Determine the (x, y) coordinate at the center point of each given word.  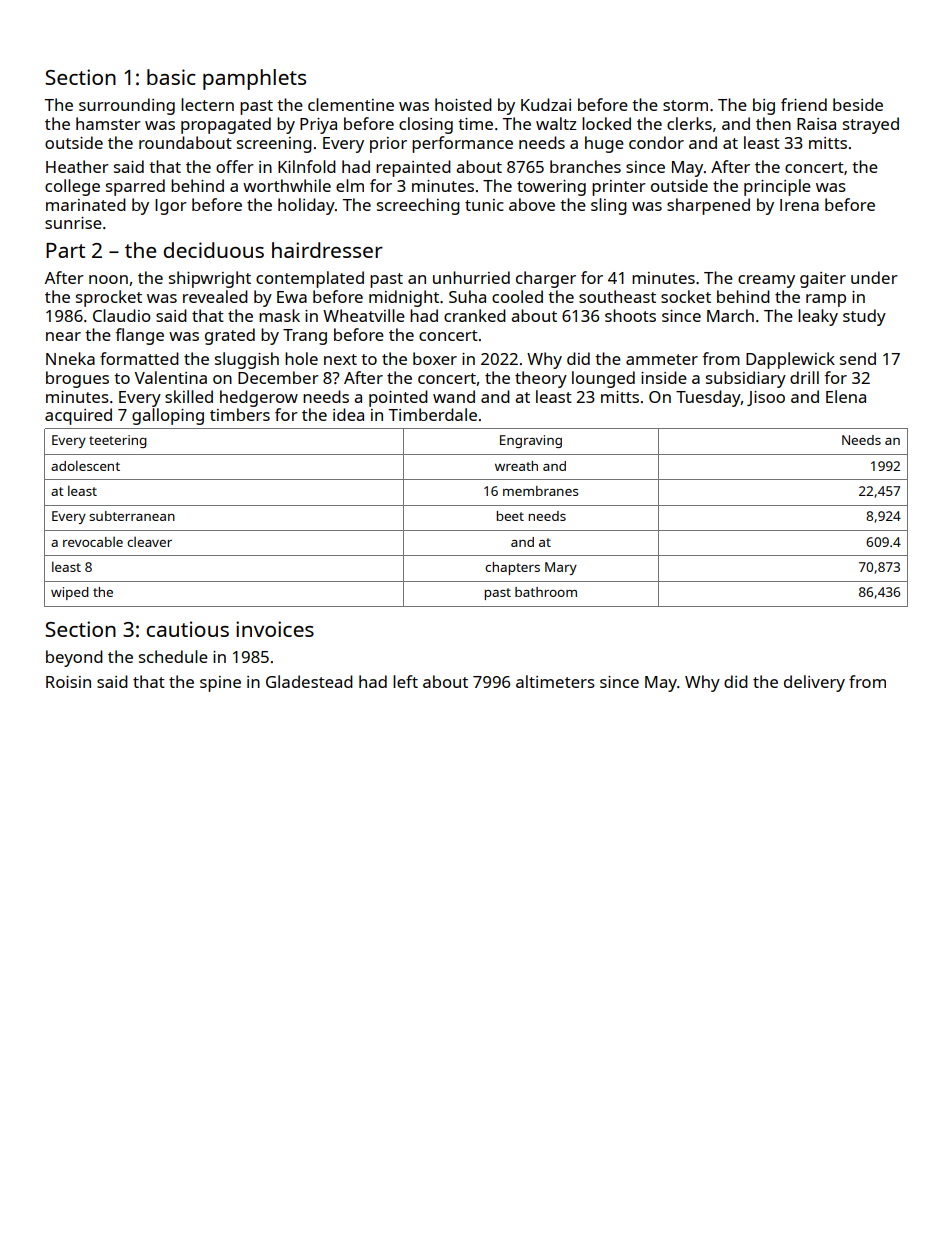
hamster (108, 123)
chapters (512, 568)
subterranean (132, 516)
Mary (561, 568)
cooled (517, 296)
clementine (351, 104)
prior (388, 145)
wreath (516, 466)
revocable (93, 542)
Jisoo (766, 398)
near (63, 336)
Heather (77, 166)
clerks (689, 123)
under (874, 277)
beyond (74, 658)
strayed (871, 125)
